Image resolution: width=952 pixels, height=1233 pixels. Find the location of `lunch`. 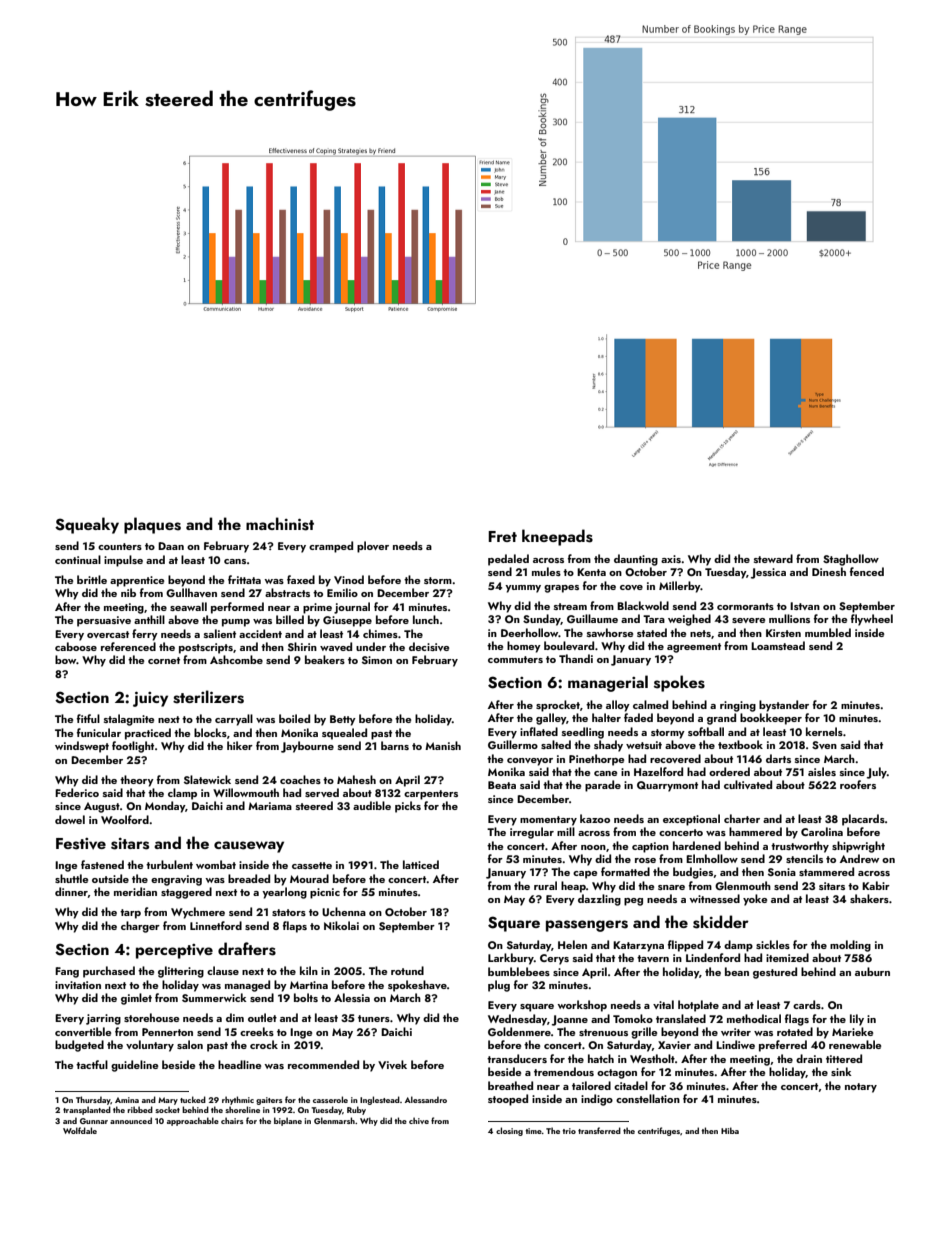

lunch is located at coordinates (426, 619).
